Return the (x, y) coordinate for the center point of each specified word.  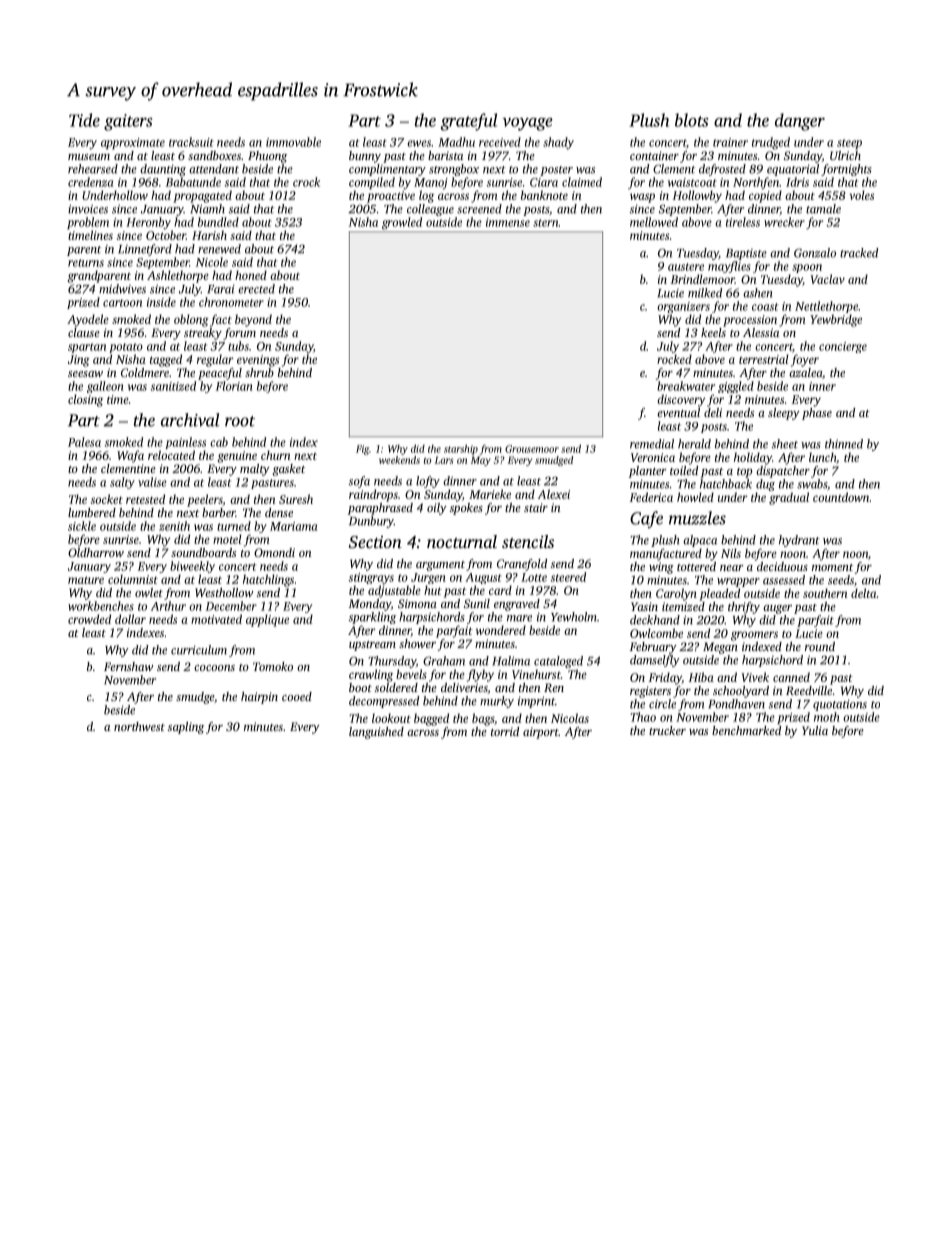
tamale (823, 209)
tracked (859, 253)
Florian (234, 386)
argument (440, 566)
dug (765, 485)
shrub (259, 372)
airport (541, 733)
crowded (89, 619)
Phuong (267, 157)
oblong (191, 320)
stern (545, 223)
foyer (805, 360)
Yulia (815, 730)
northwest (139, 726)
